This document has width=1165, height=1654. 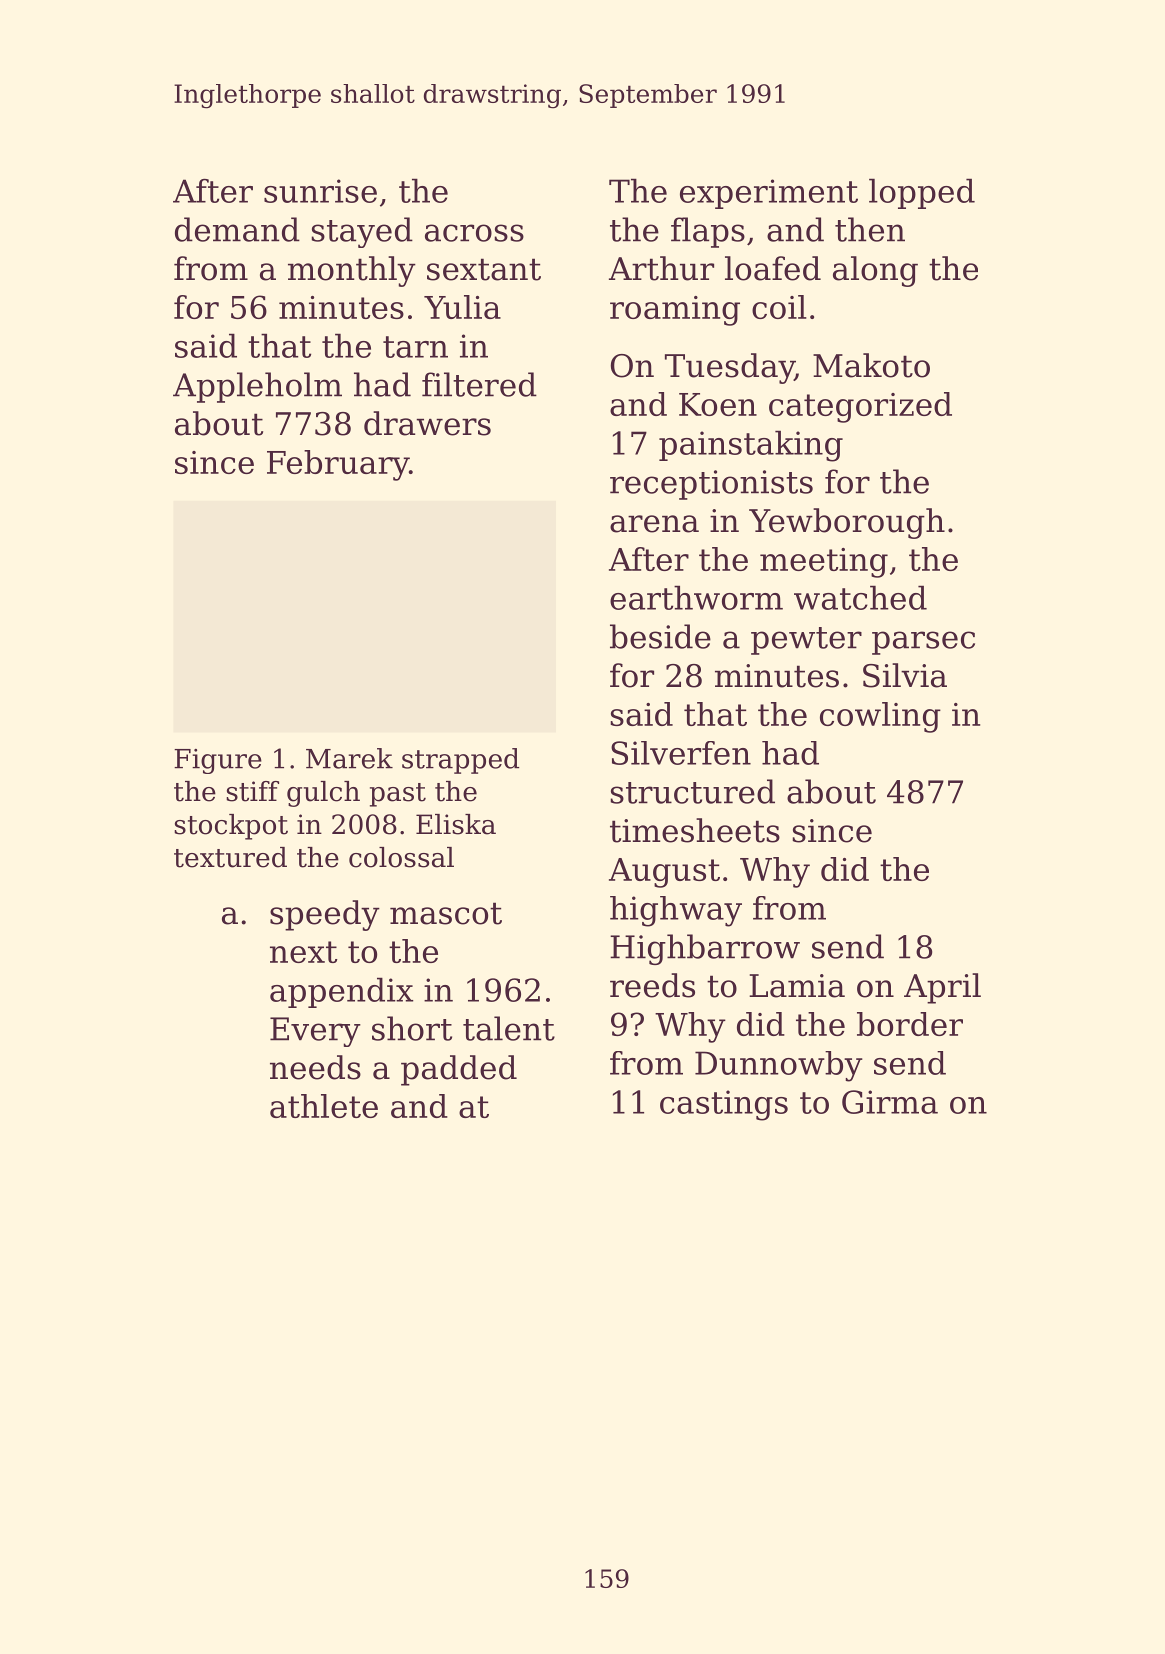 What do you see at coordinates (654, 524) in the document?
I see `arena` at bounding box center [654, 524].
